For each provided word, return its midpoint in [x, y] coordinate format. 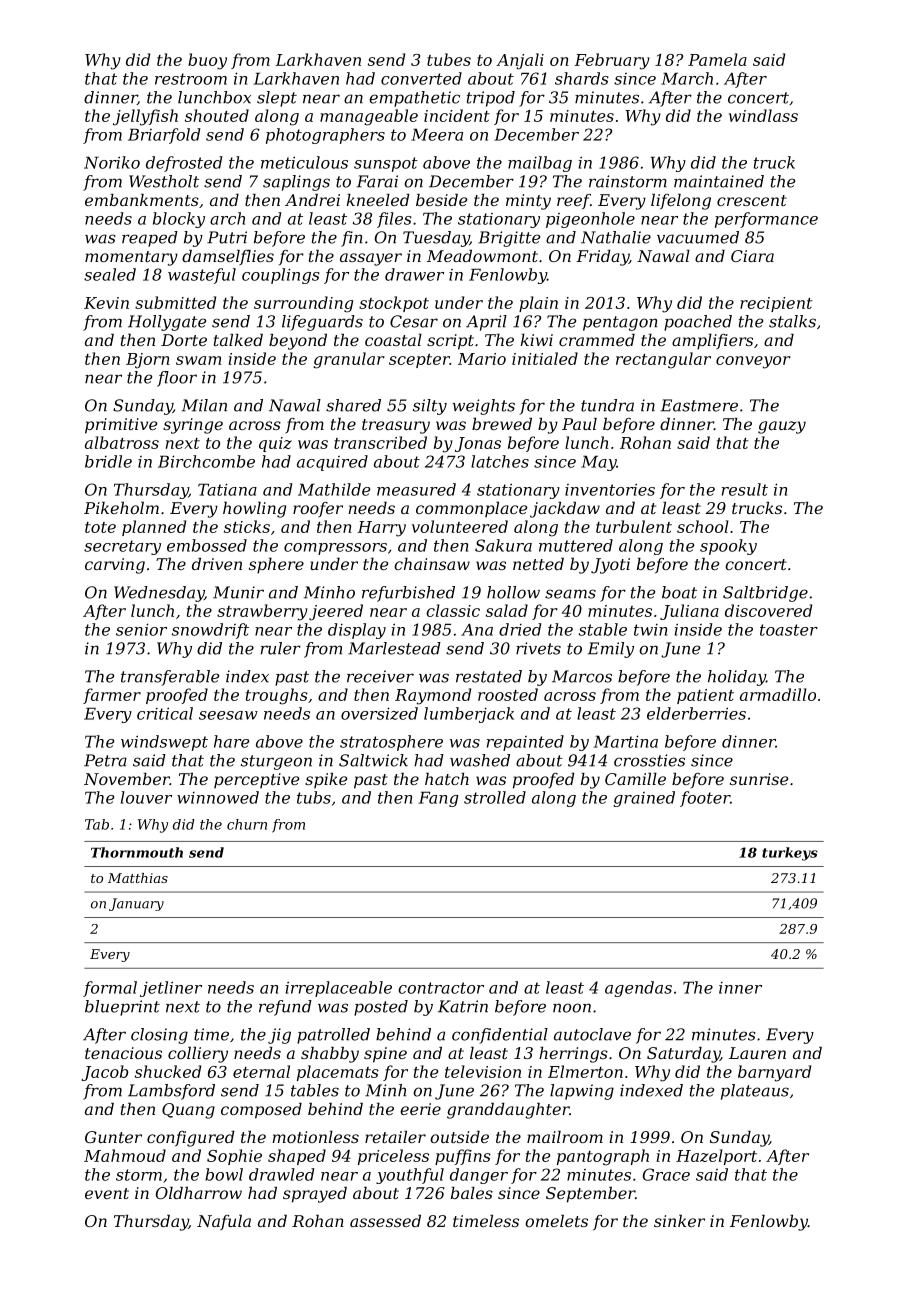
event [107, 1193]
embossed [207, 545]
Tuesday [436, 239]
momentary [131, 258]
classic [453, 610]
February [612, 61]
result [745, 489]
